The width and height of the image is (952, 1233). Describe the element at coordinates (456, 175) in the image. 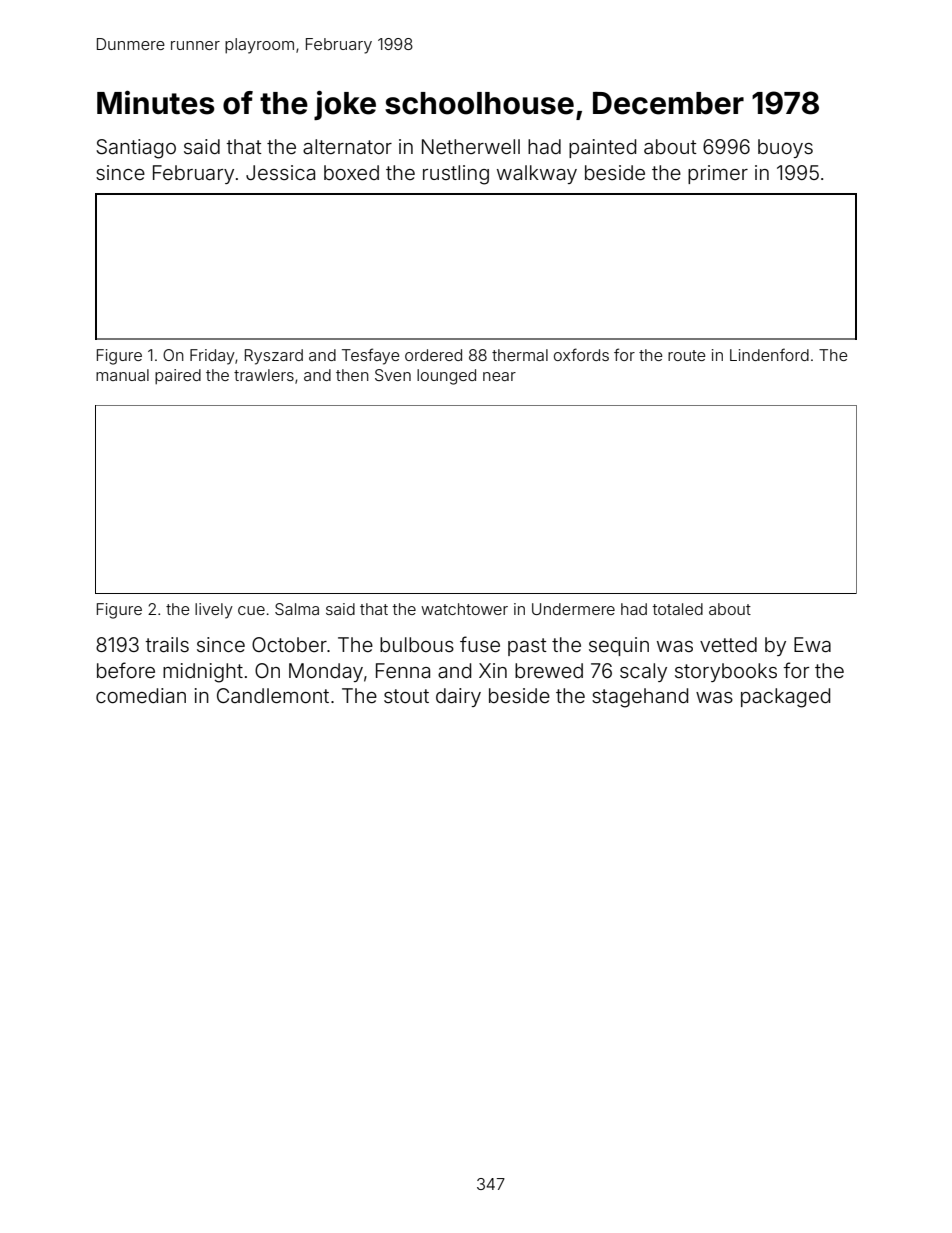

I see `rustling` at that location.
